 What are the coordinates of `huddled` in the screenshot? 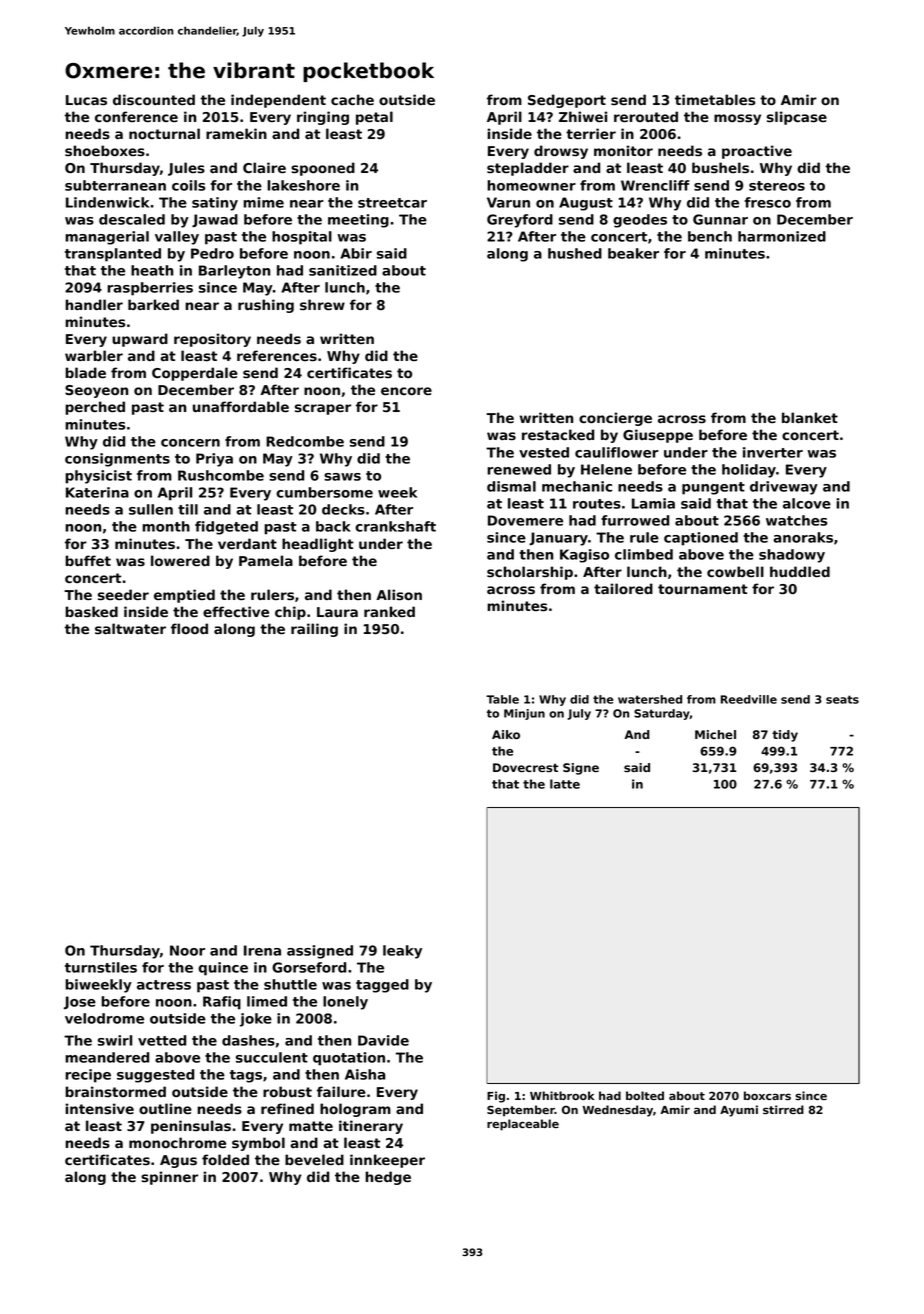 It's located at (800, 571).
